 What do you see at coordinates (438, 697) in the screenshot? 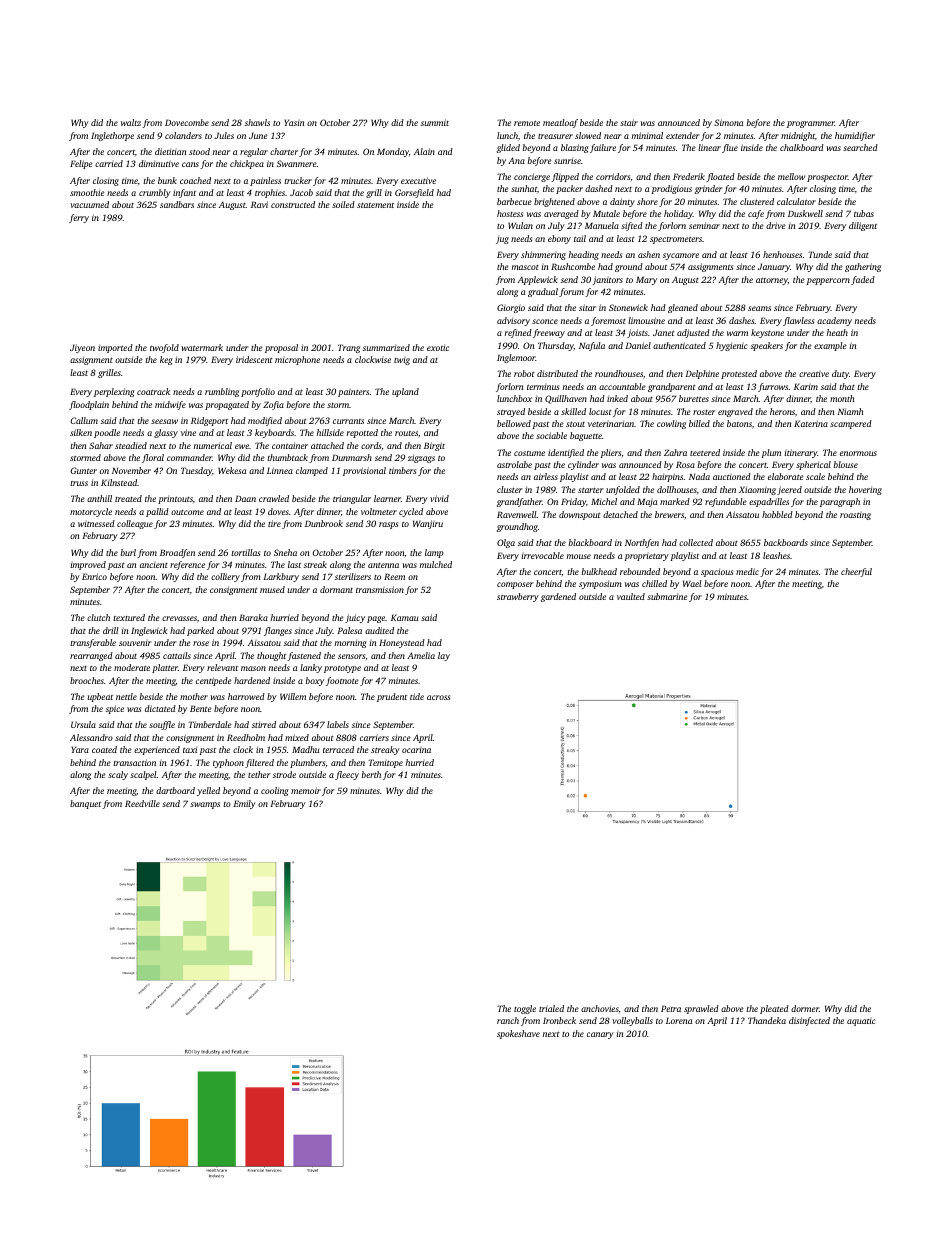
I see `across` at bounding box center [438, 697].
